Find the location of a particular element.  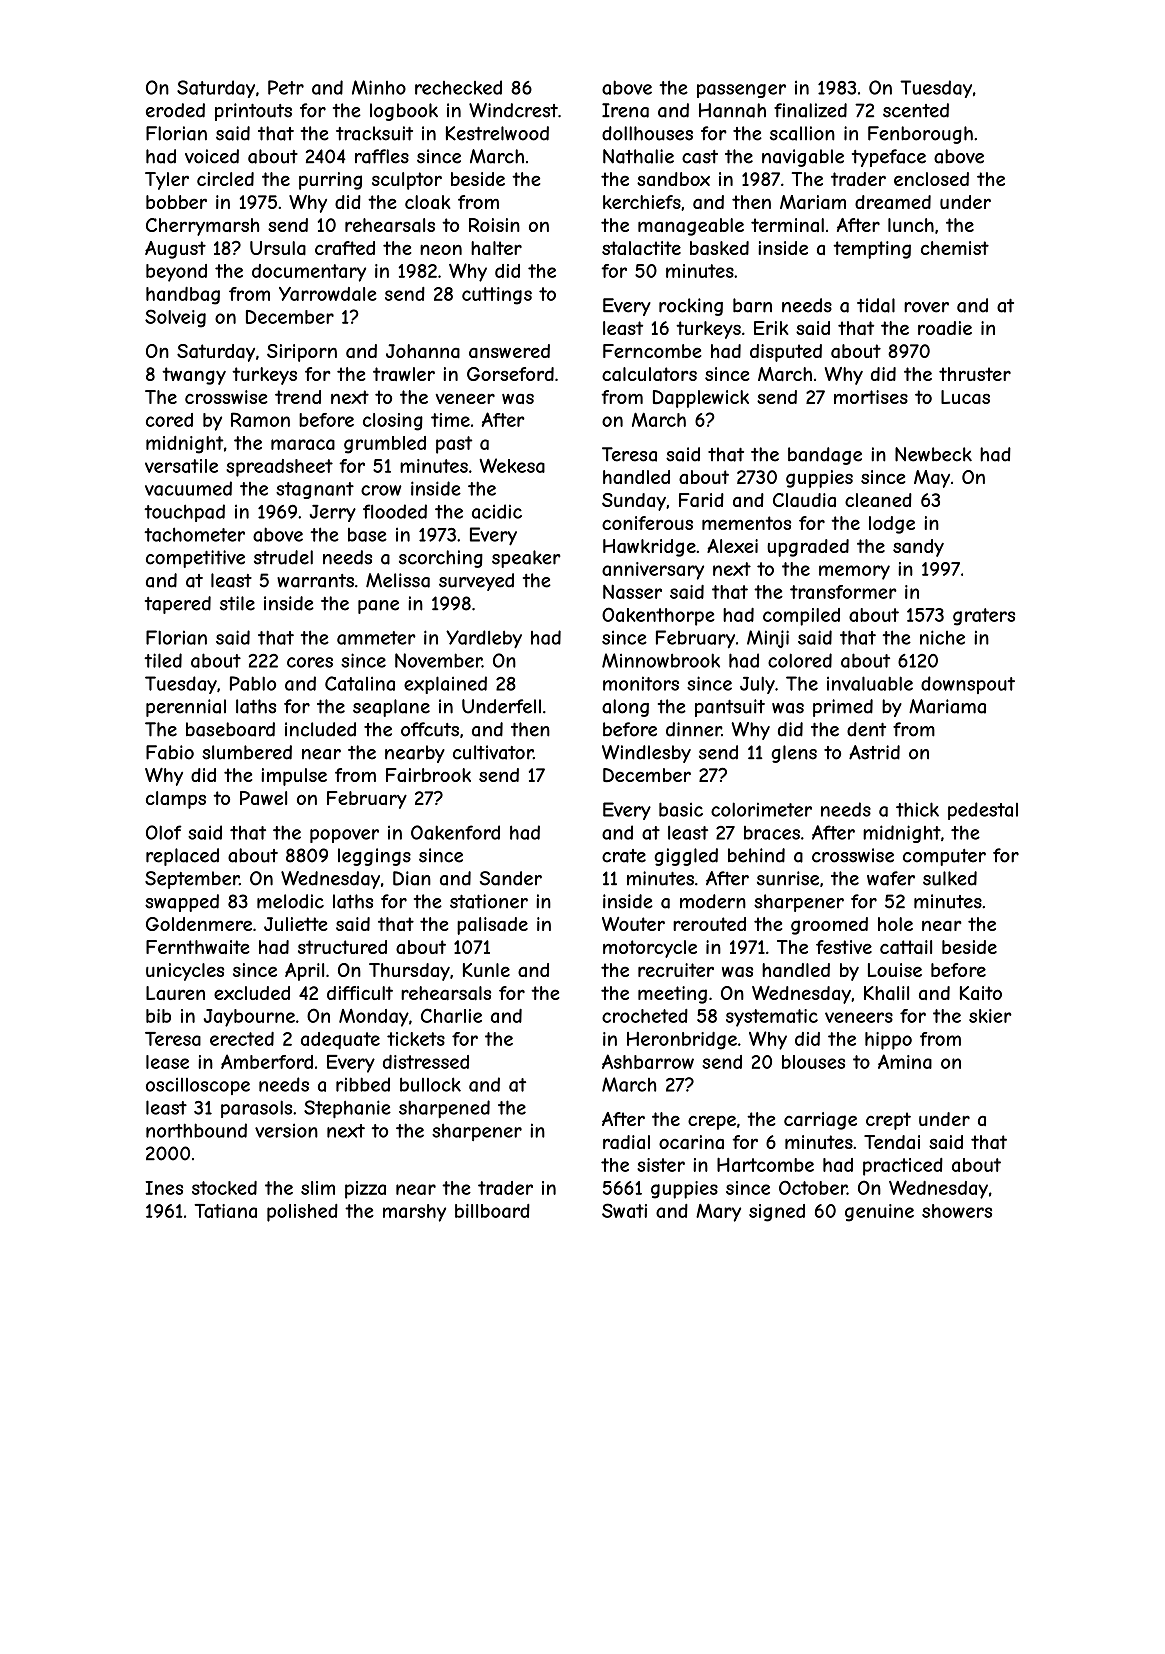

parasols is located at coordinates (256, 1109).
